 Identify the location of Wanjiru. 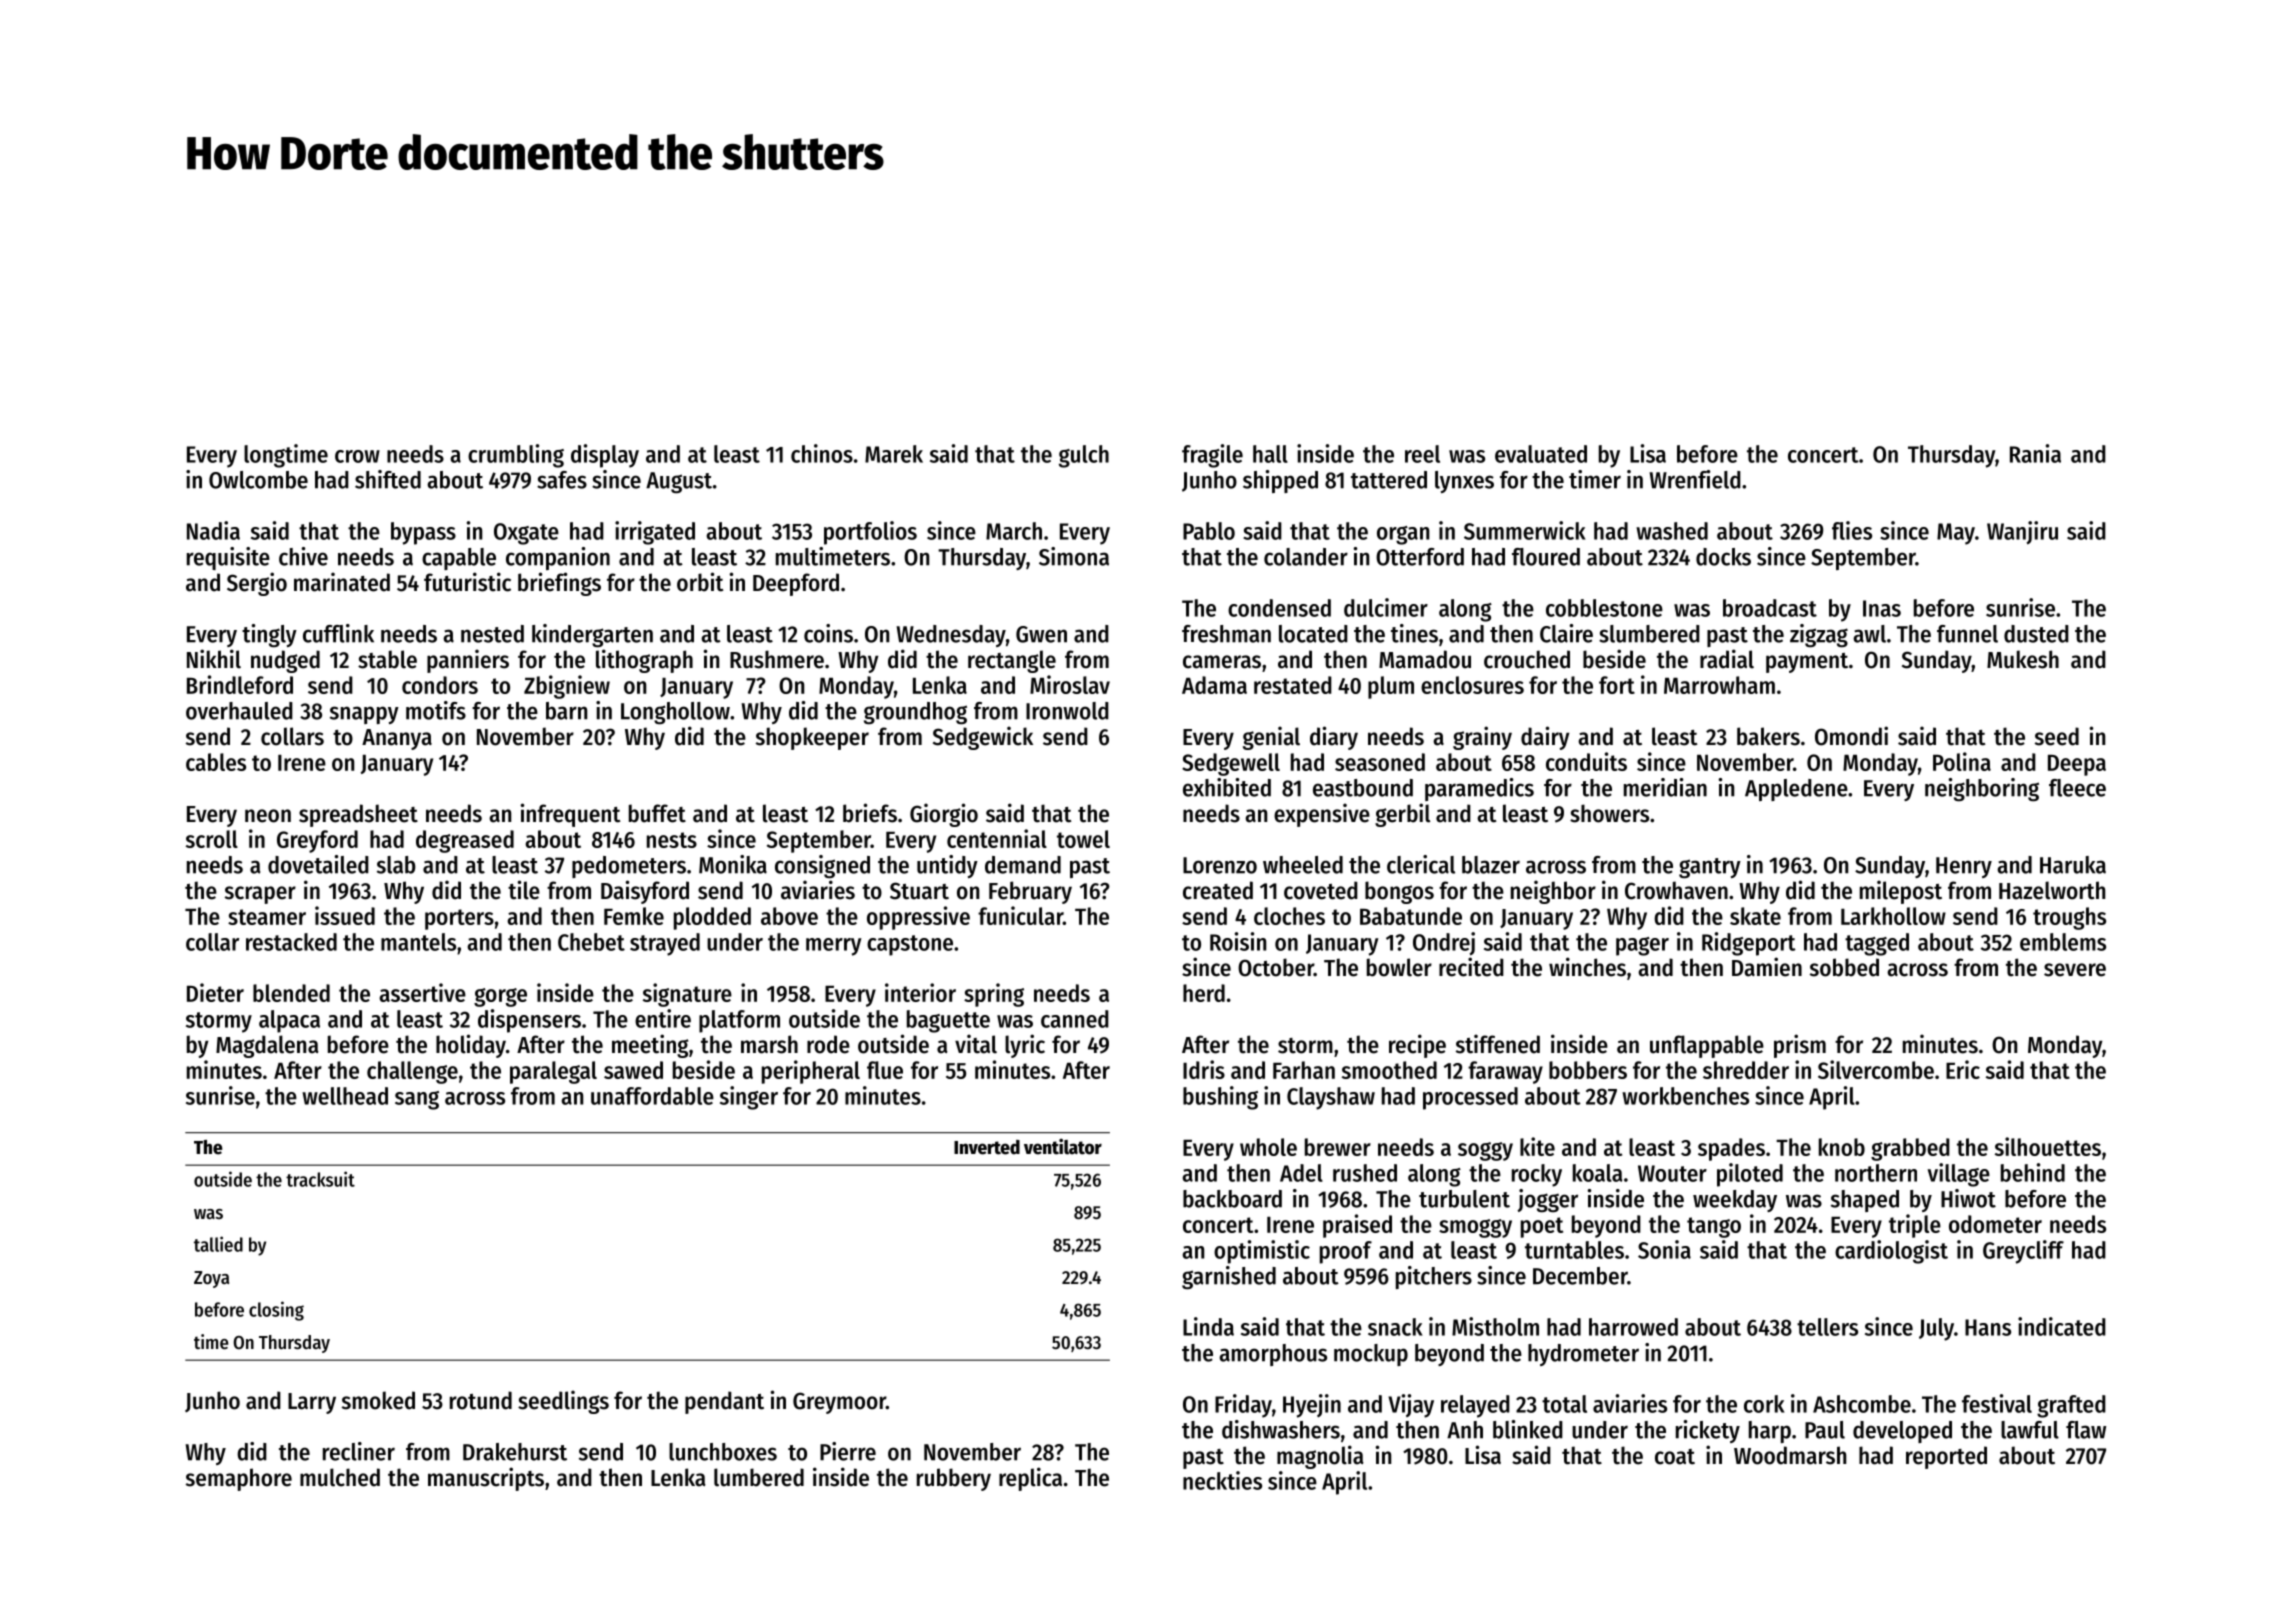
(2022, 533).
